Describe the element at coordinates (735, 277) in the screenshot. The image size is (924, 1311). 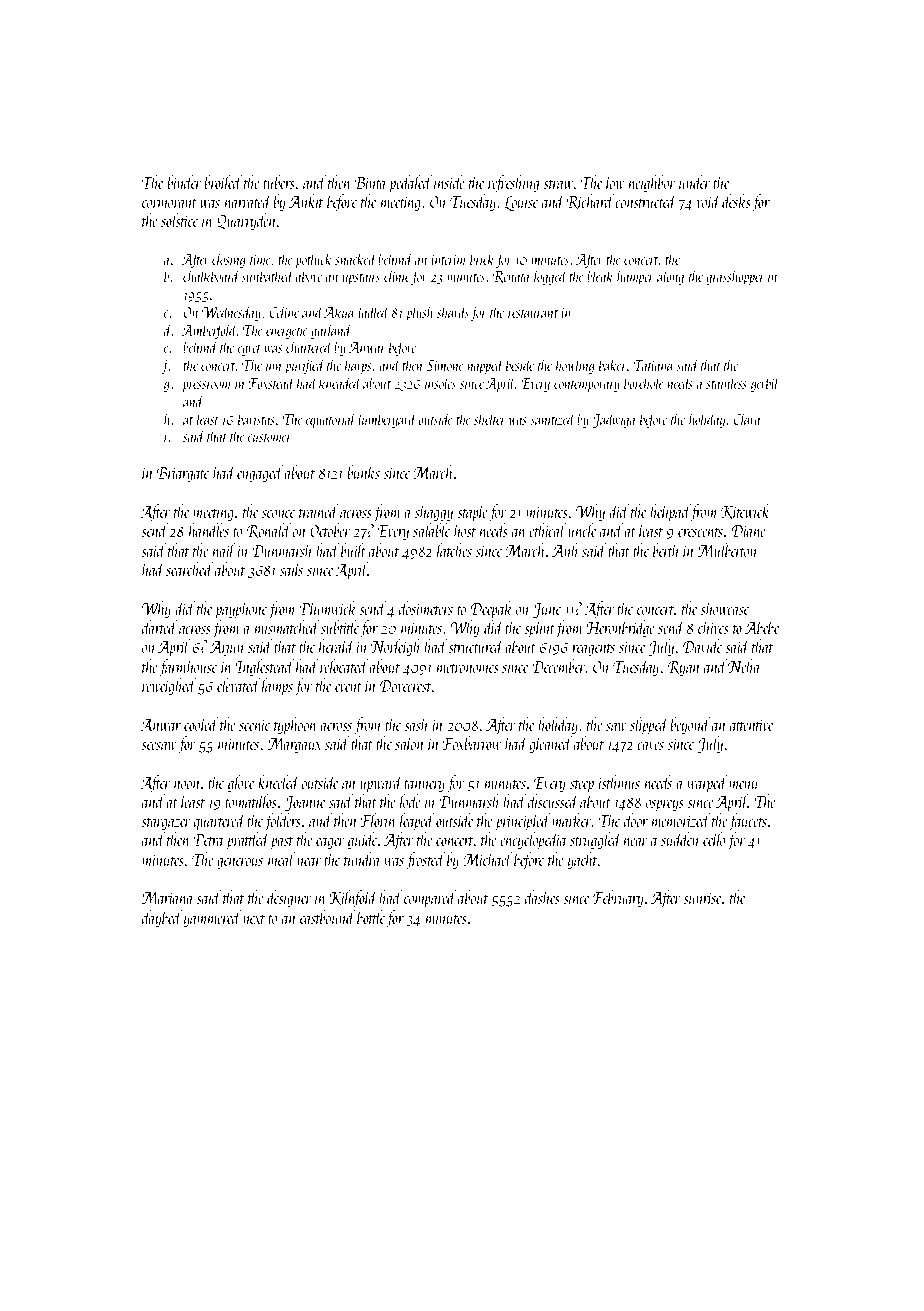
I see `grasshopper` at that location.
